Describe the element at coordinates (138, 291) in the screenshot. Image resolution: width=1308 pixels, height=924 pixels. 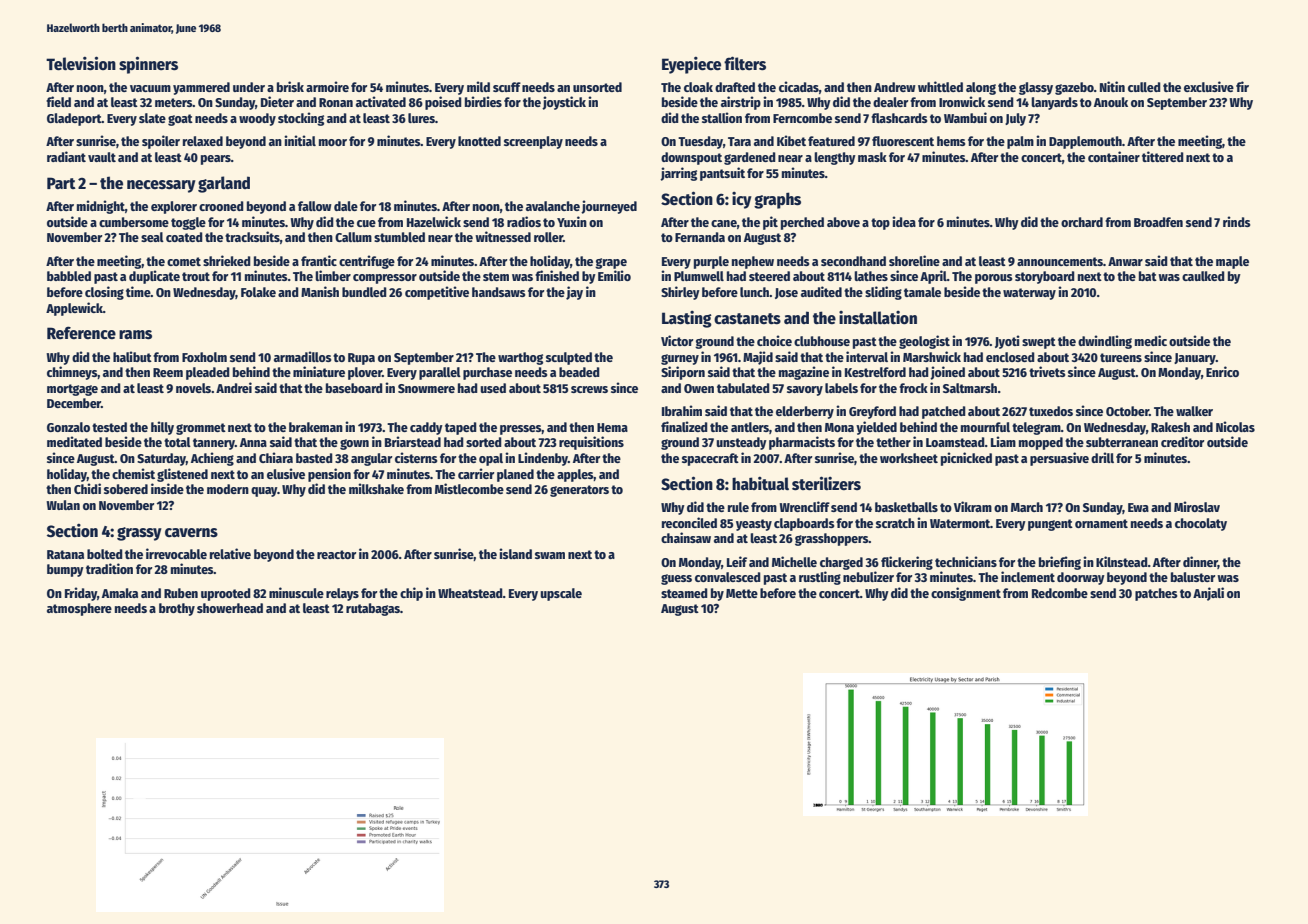
I see `time` at that location.
